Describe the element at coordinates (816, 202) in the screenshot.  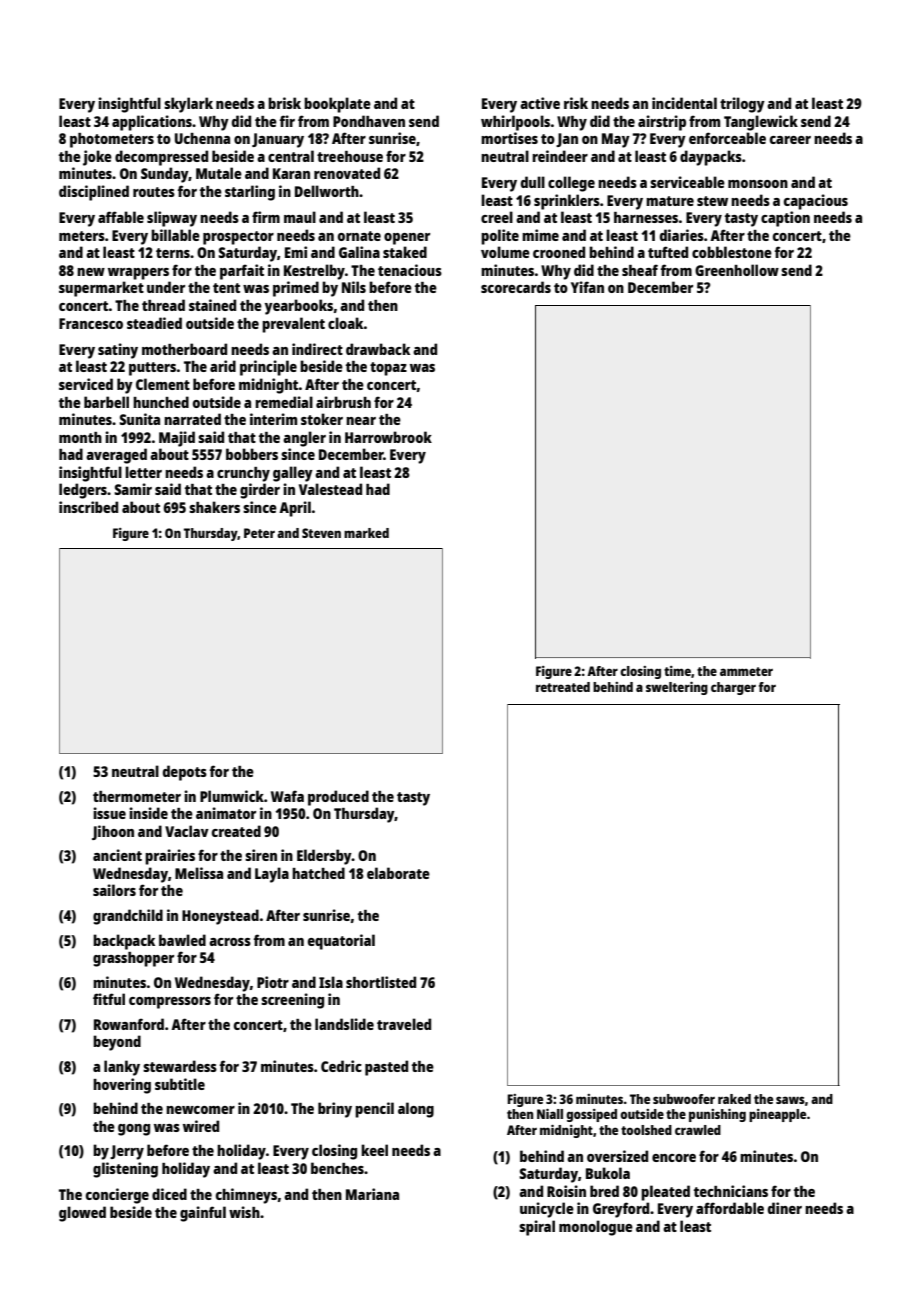
I see `capacious` at that location.
